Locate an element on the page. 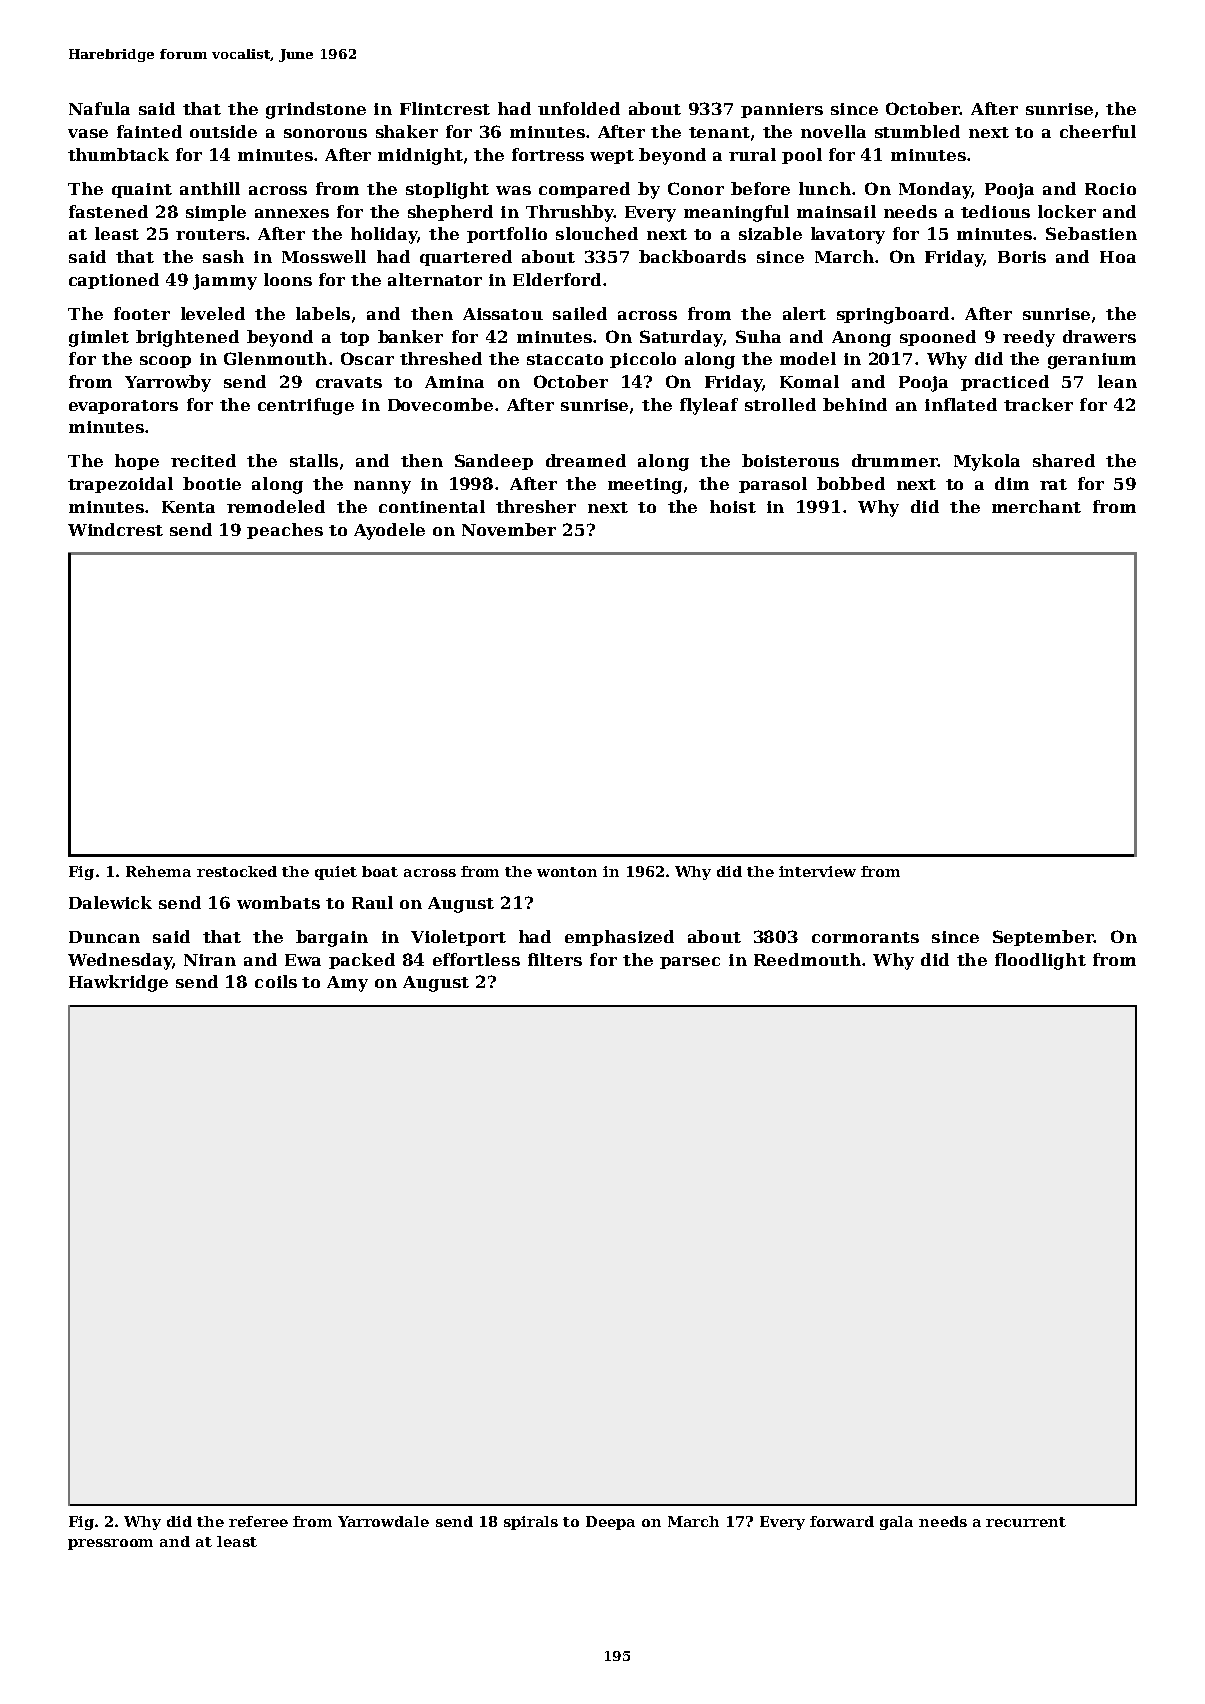 The image size is (1205, 1704). Deepa is located at coordinates (610, 1523).
